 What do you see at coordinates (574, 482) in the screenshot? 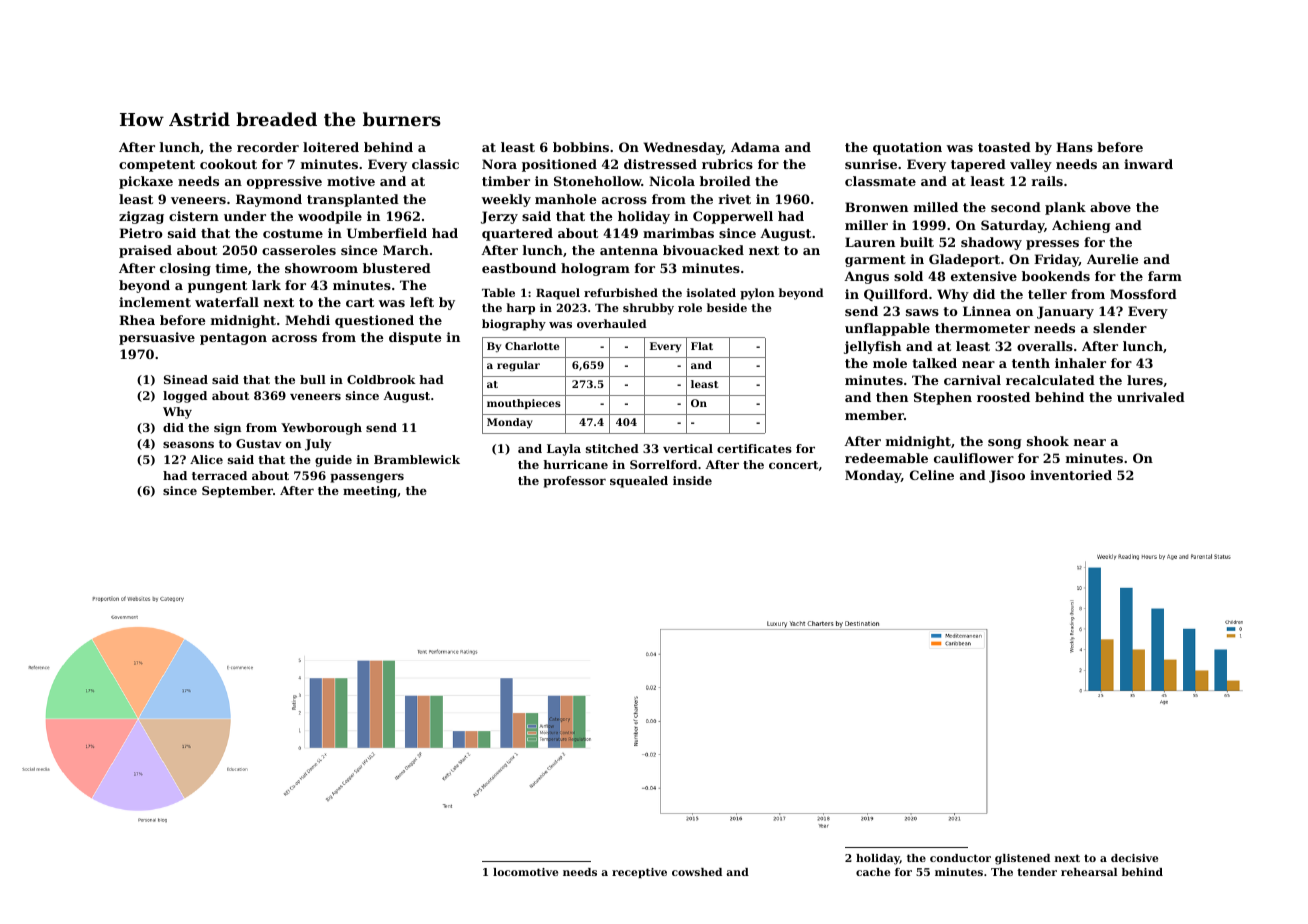
I see `professor` at bounding box center [574, 482].
